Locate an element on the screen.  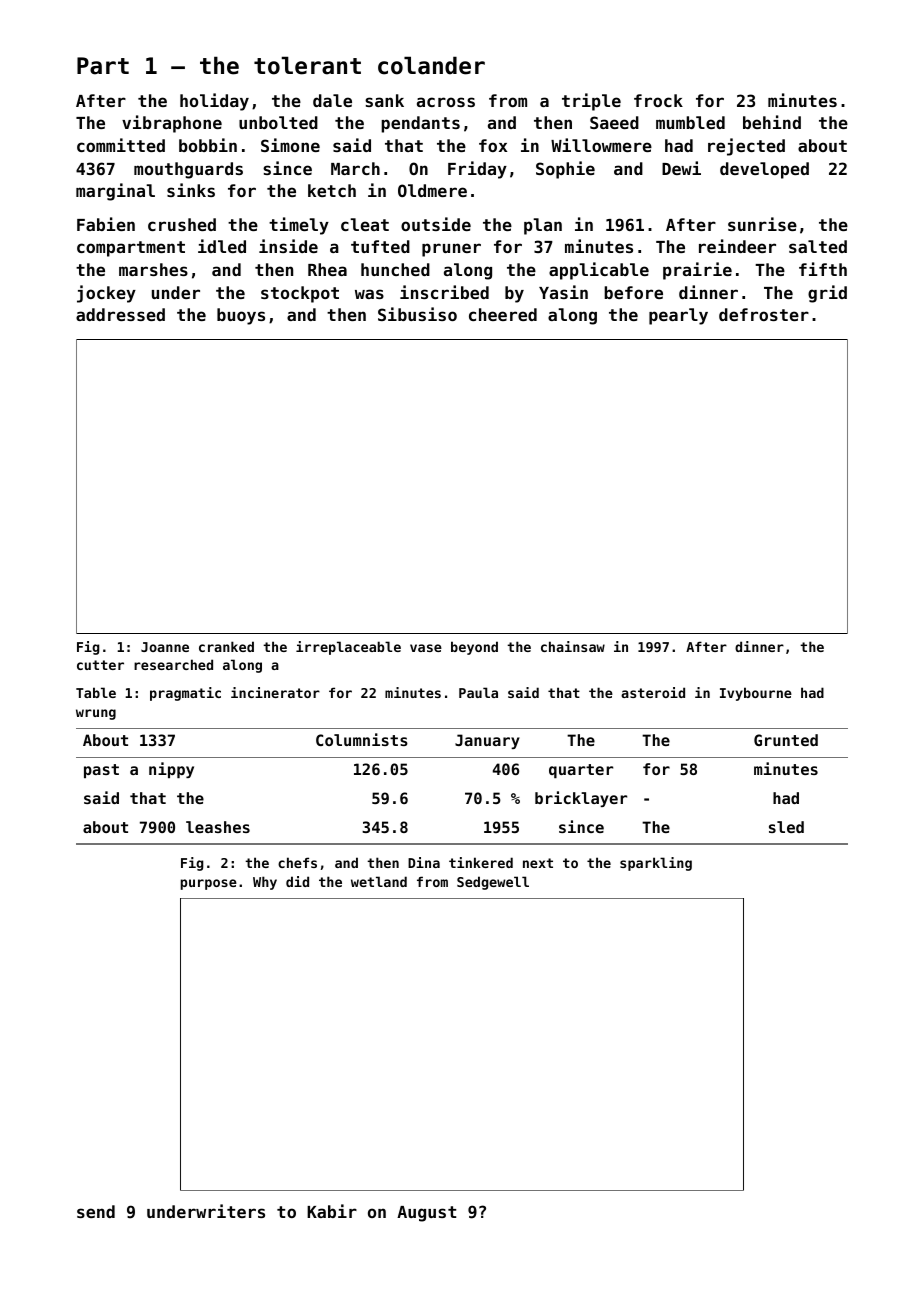
cheered is located at coordinates (503, 314).
